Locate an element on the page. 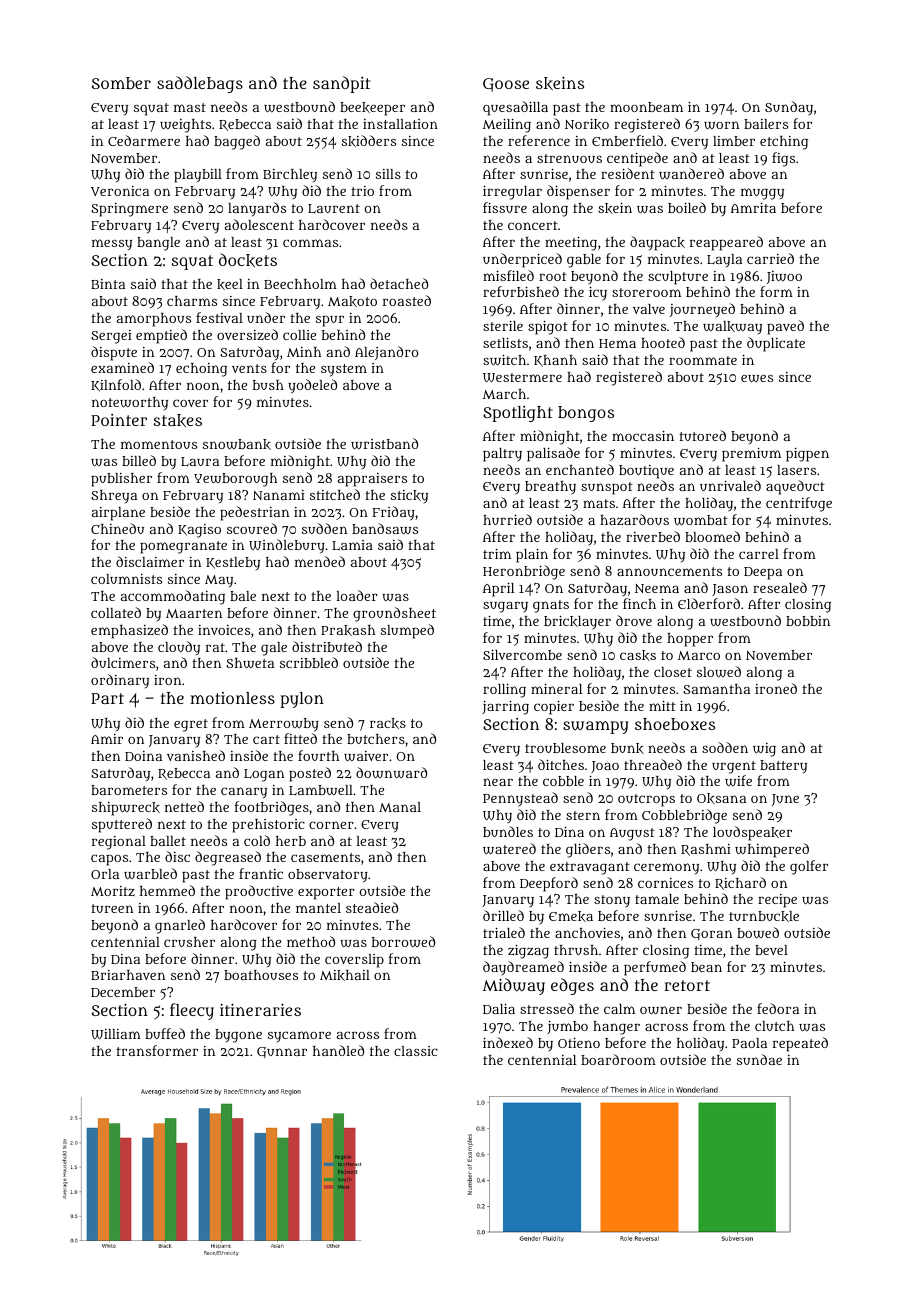 Image resolution: width=924 pixels, height=1308 pixels. Paola is located at coordinates (749, 1043).
